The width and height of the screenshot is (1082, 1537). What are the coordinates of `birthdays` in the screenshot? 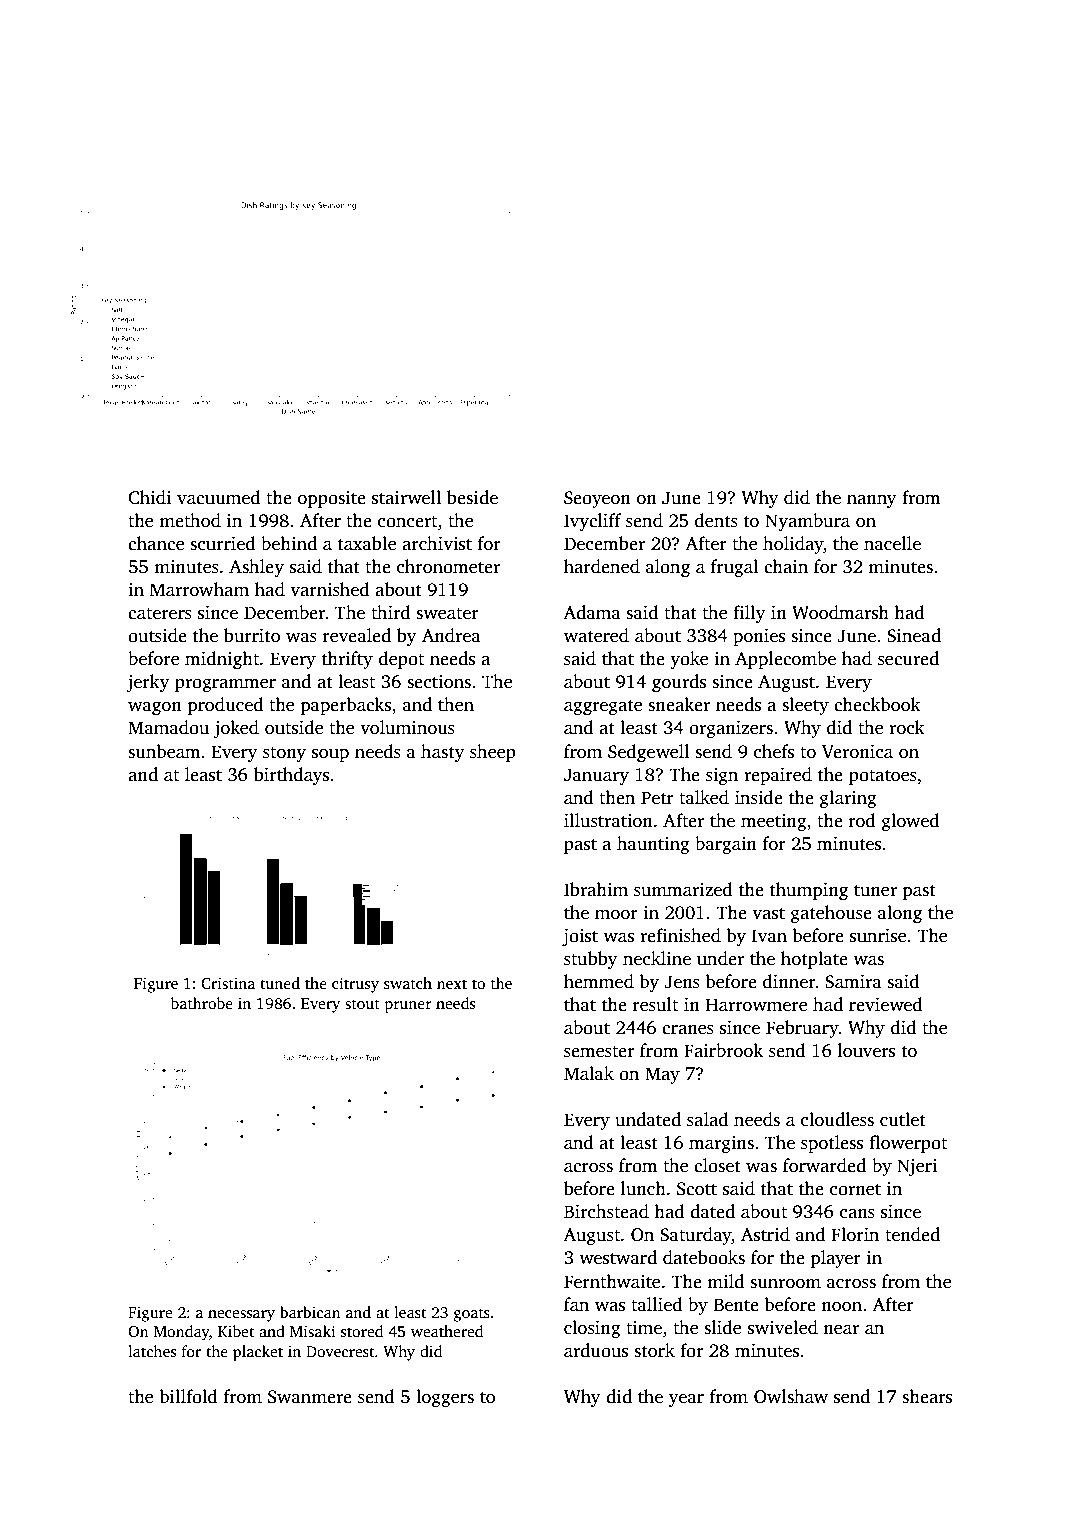 It's located at (291, 776).
